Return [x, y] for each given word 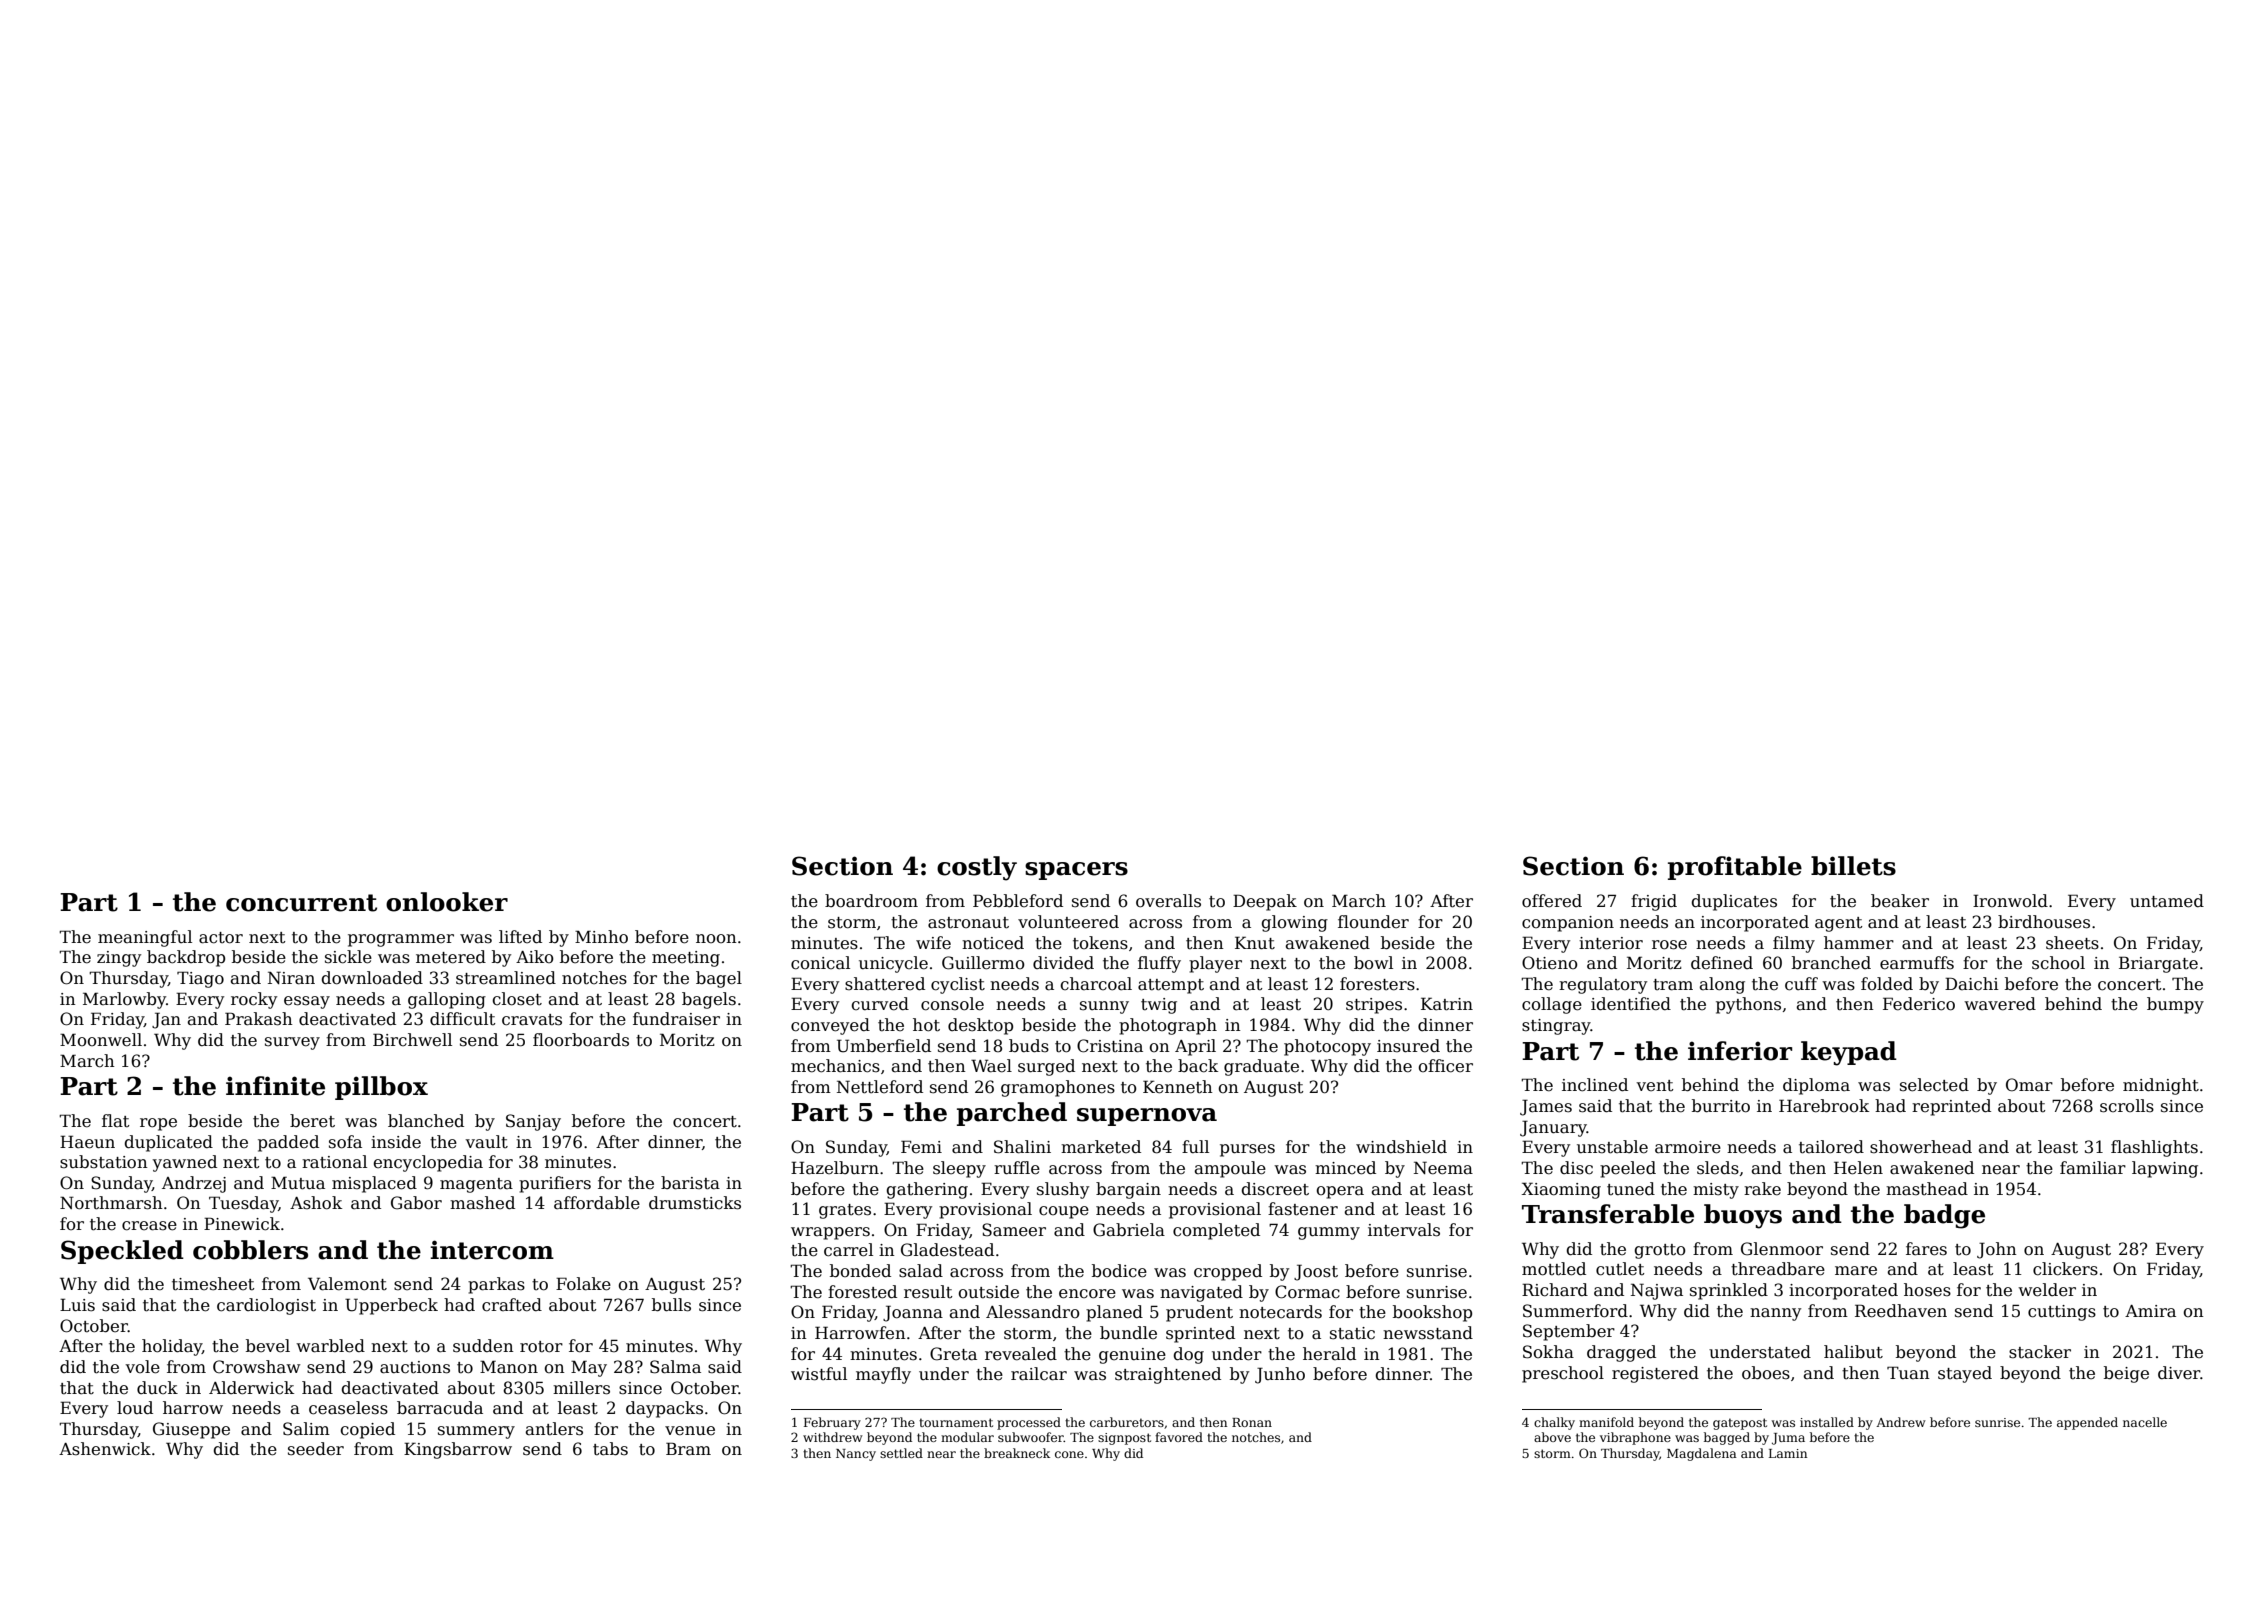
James [1546, 1107]
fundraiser [676, 1019]
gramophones [1058, 1088]
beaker [1900, 901]
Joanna [913, 1313]
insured [1408, 1046]
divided [1063, 963]
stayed [1965, 1374]
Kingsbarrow [458, 1450]
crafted [512, 1305]
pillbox [381, 1088]
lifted [520, 937]
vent [1654, 1086]
